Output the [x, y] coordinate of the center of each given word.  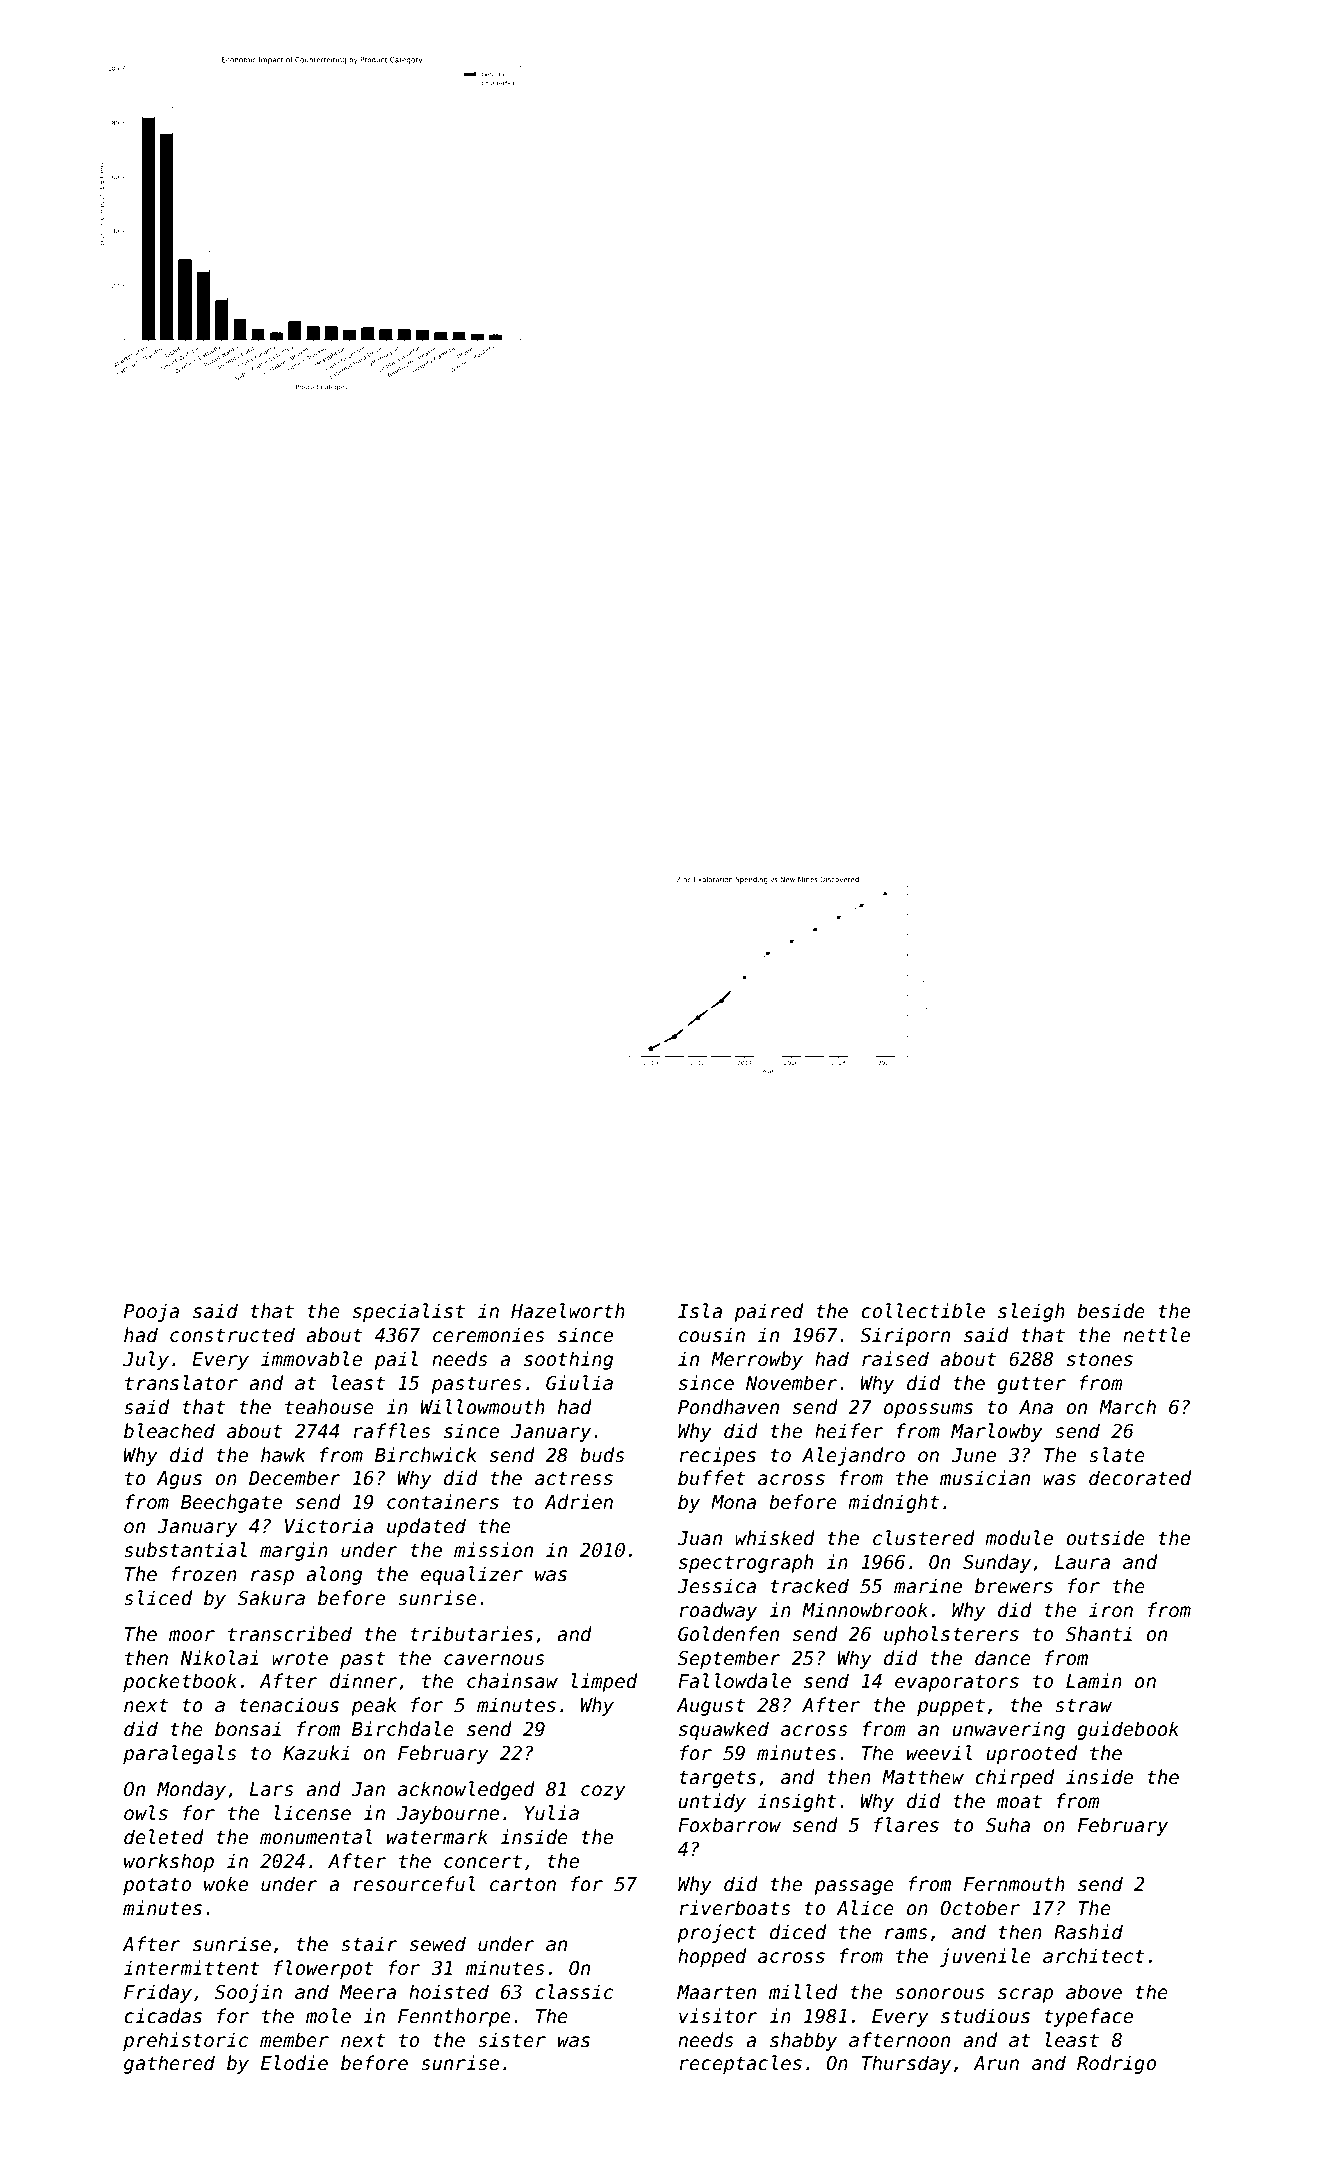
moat [1019, 1801]
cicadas [163, 2016]
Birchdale [403, 1729]
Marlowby [997, 1432]
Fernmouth [1014, 1884]
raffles [392, 1431]
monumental [316, 1837]
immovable [311, 1359]
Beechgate [231, 1503]
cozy [603, 1792]
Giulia [579, 1383]
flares [906, 1825]
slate [1117, 1455]
